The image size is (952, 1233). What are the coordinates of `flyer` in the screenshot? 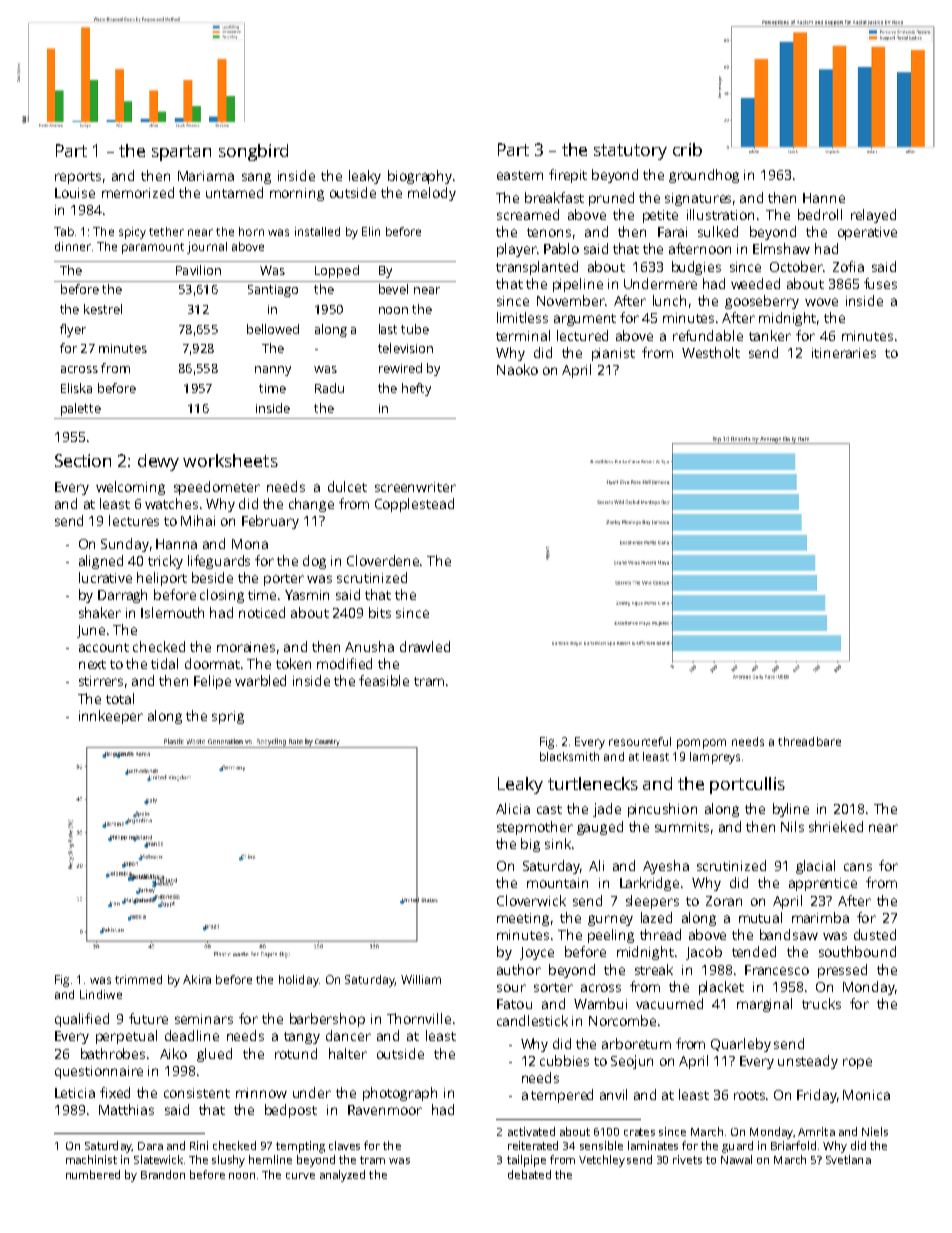 It's located at (73, 330).
